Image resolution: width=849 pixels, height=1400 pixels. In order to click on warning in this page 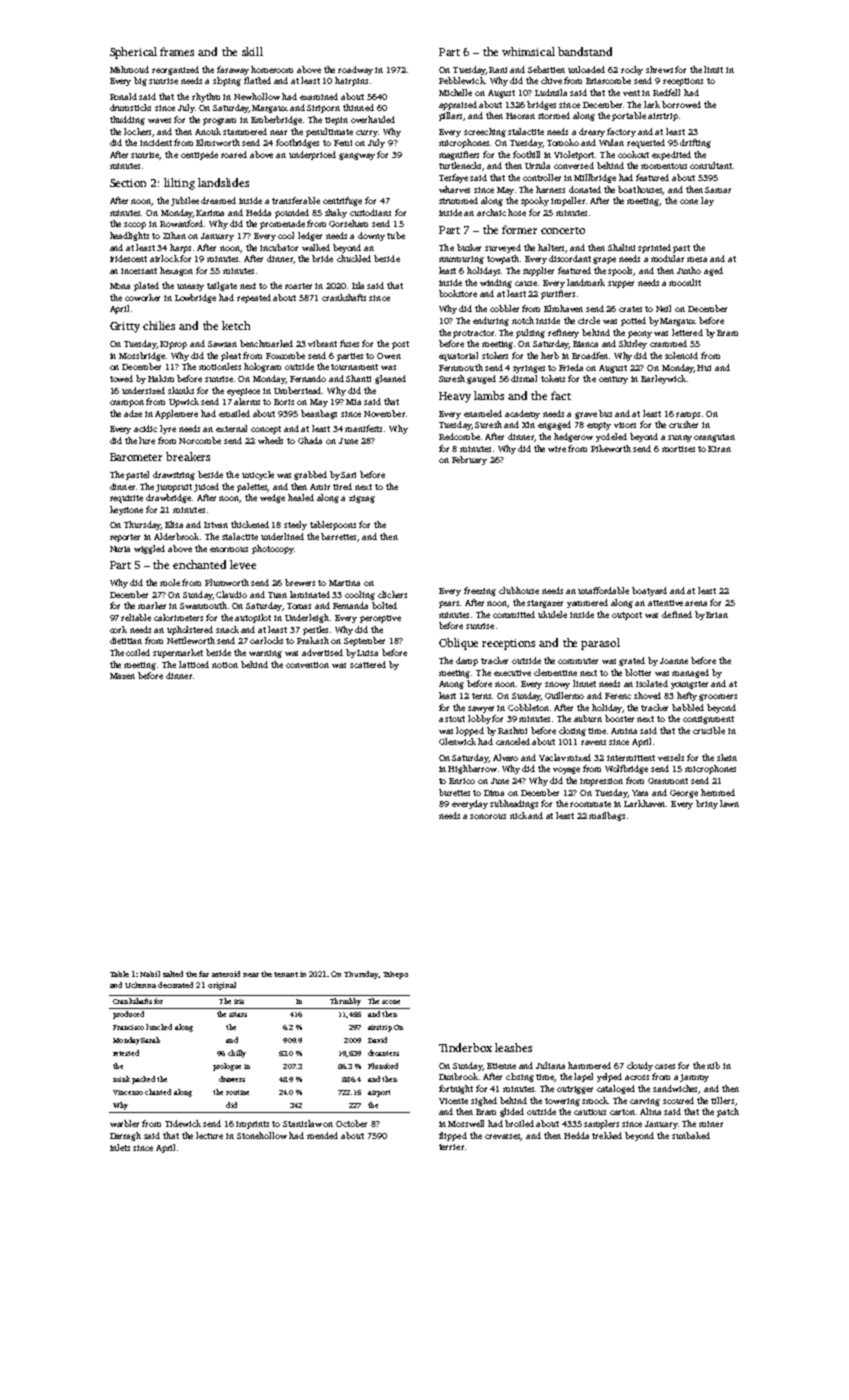, I will do `click(265, 654)`.
